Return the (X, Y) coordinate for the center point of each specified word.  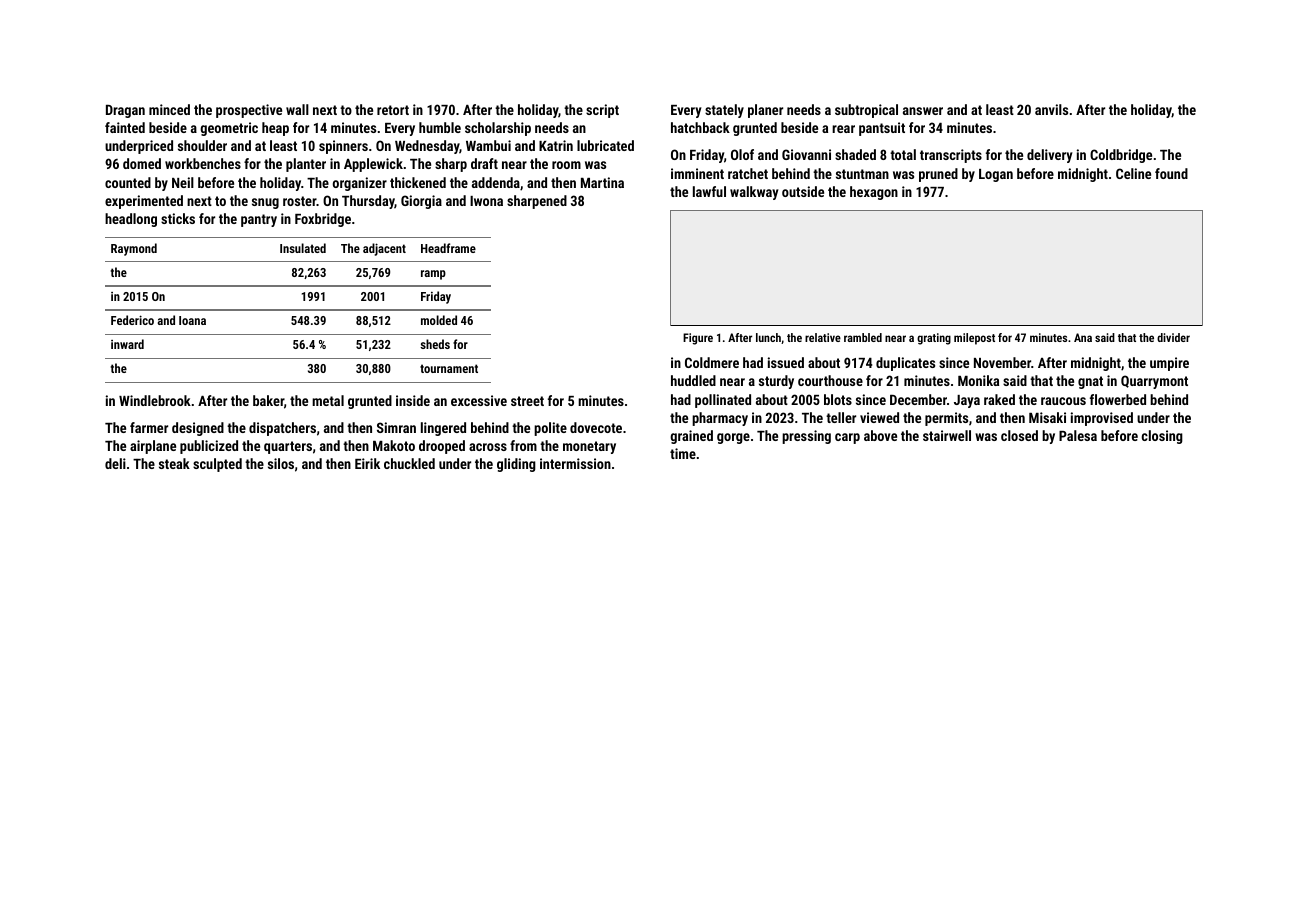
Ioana (192, 320)
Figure (698, 339)
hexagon (874, 193)
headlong (131, 220)
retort (393, 110)
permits (946, 419)
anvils (1051, 109)
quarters (288, 447)
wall (297, 109)
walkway (754, 193)
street (527, 401)
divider (1173, 337)
